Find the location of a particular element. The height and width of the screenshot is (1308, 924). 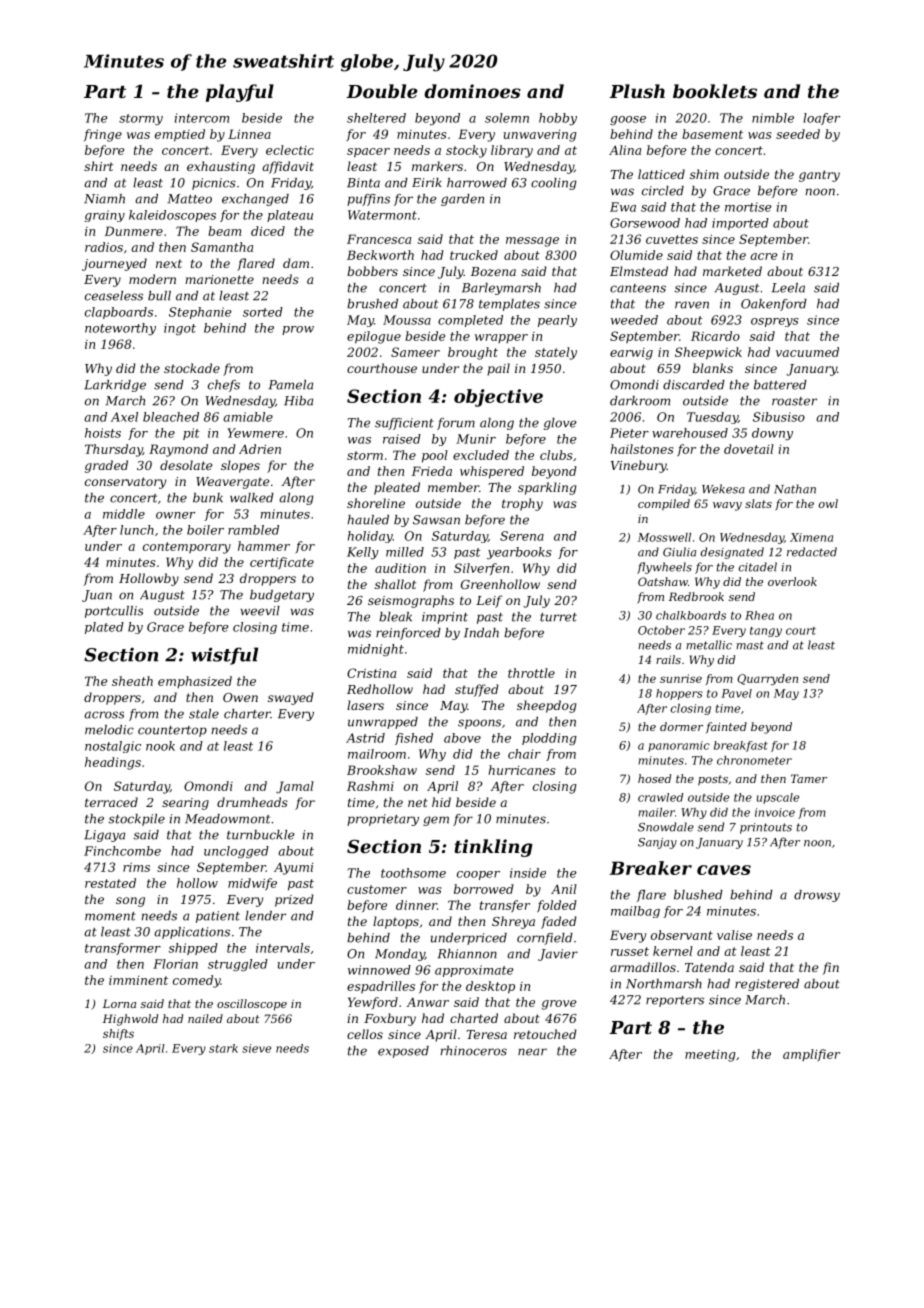

shifts is located at coordinates (118, 1034).
